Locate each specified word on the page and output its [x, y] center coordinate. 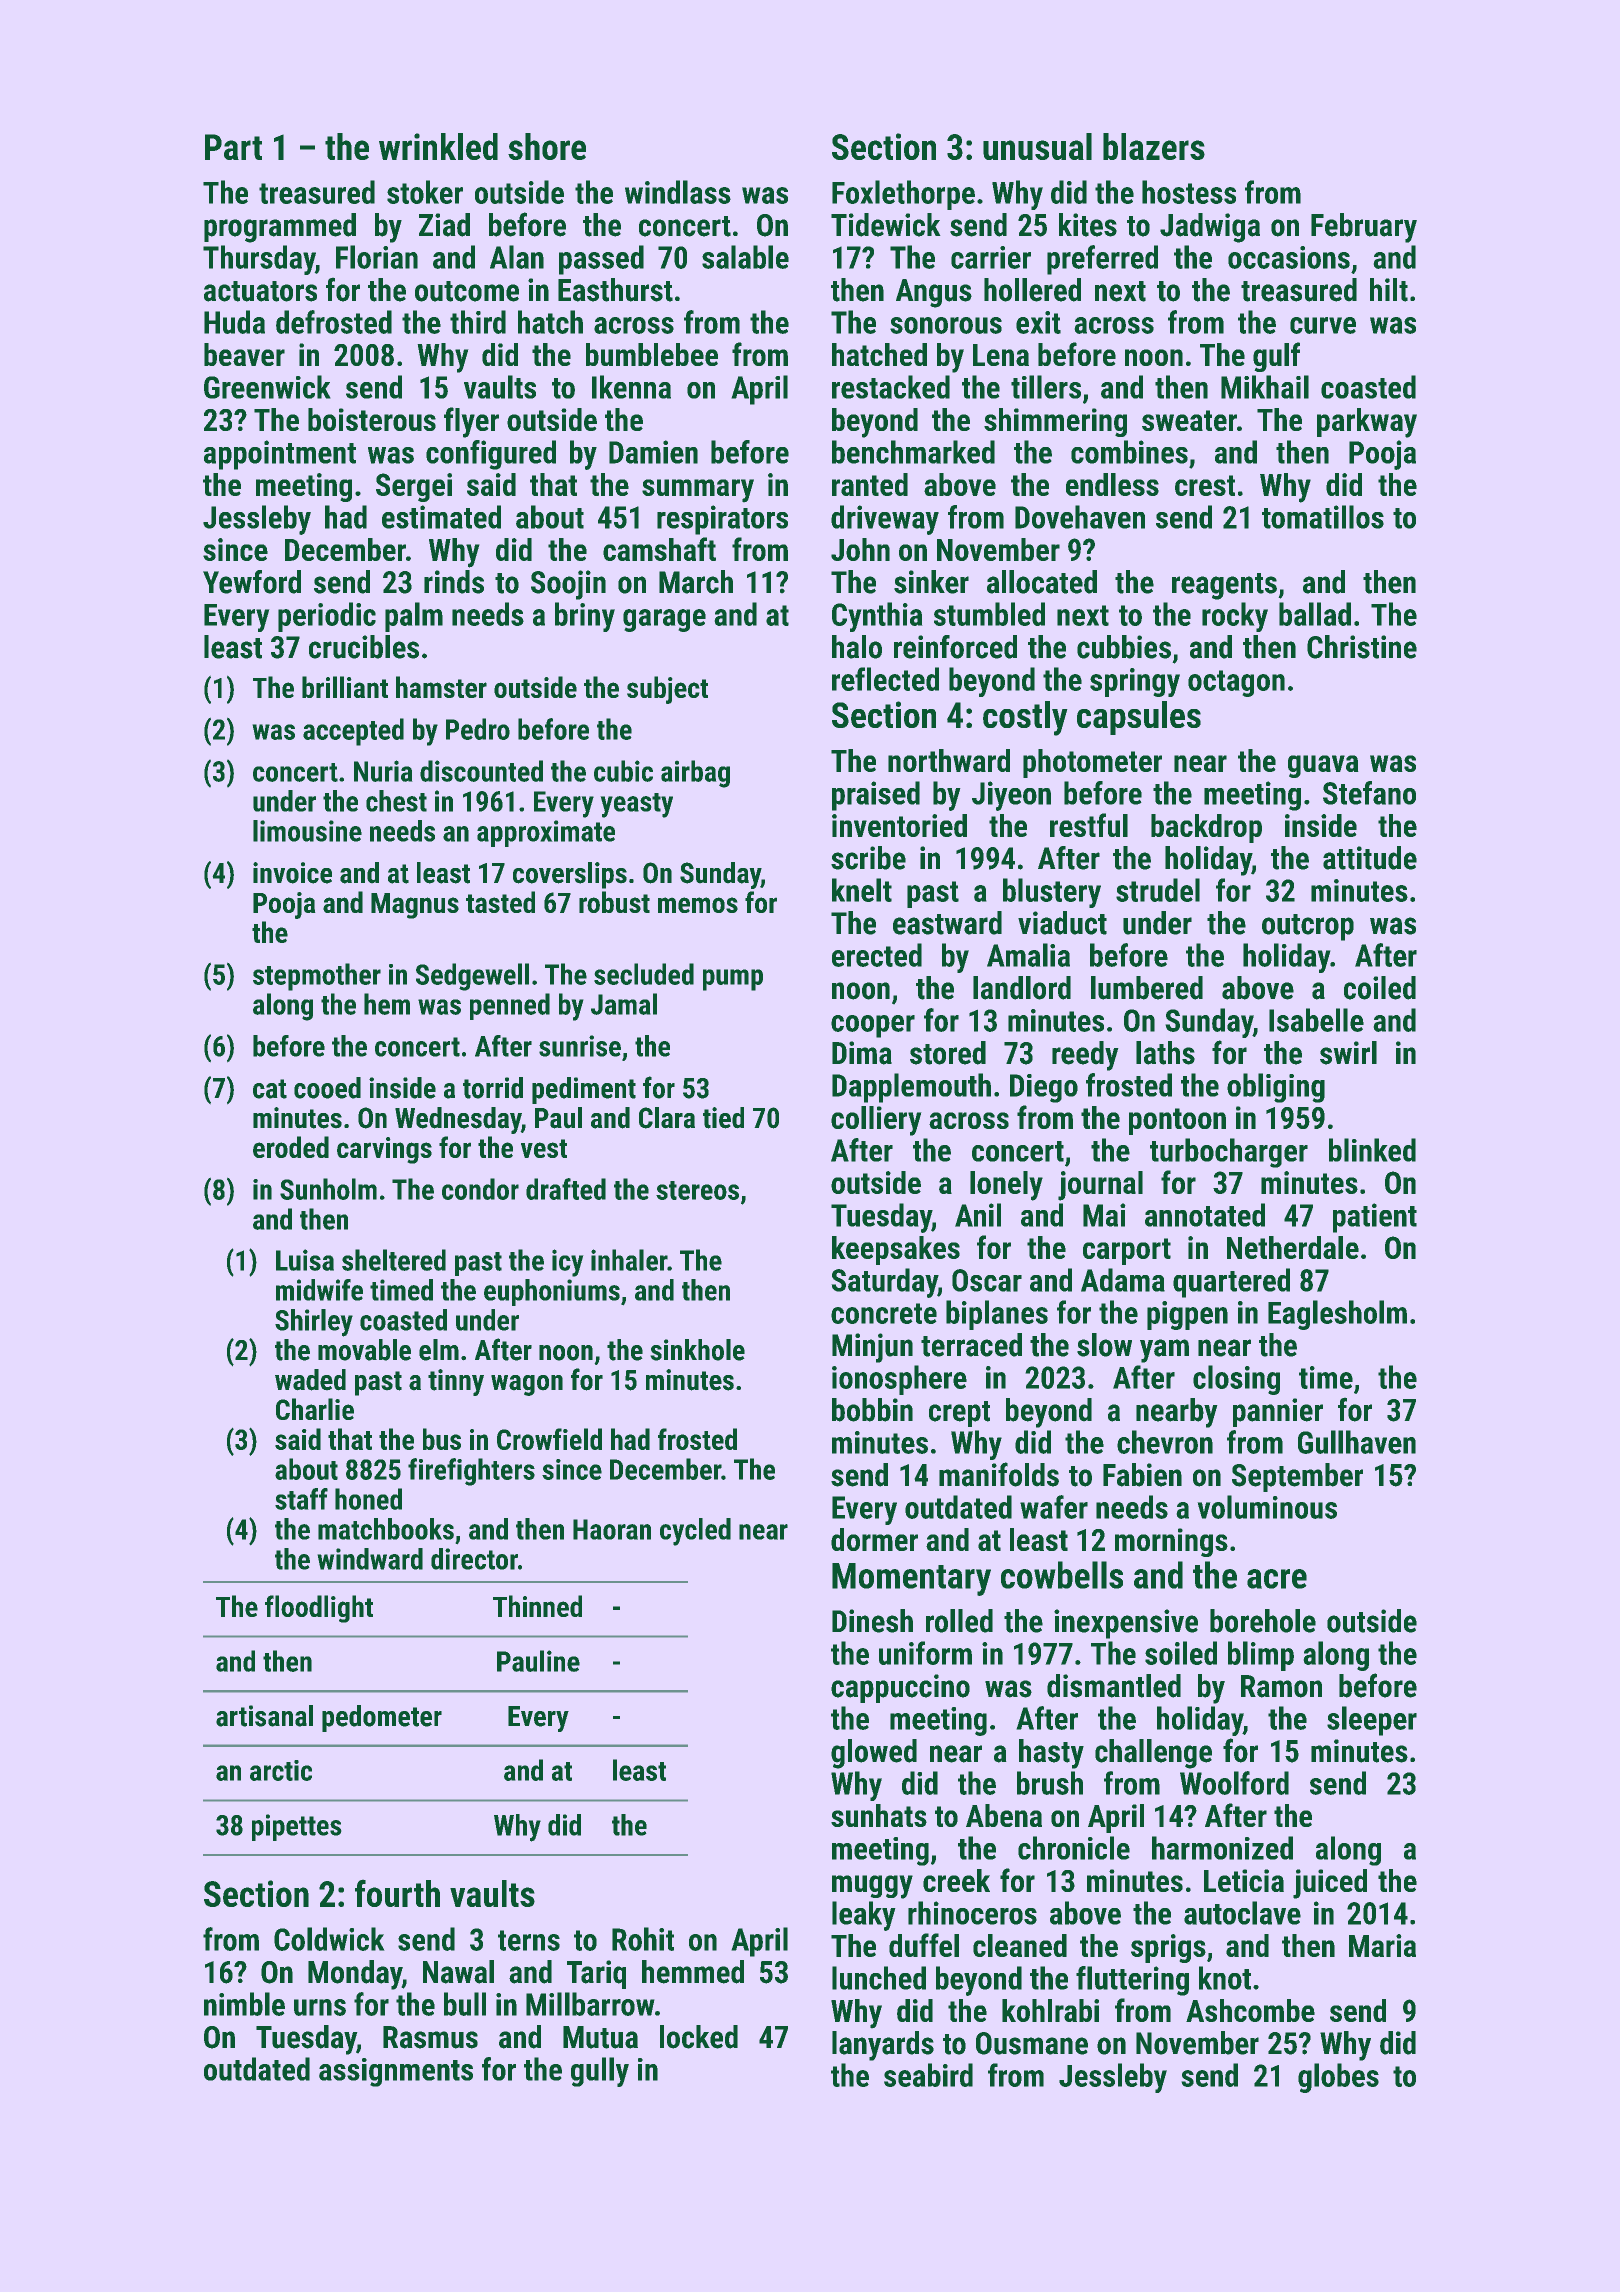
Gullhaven [1357, 1442]
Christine [1362, 647]
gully [600, 2072]
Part [233, 147]
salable [745, 257]
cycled [695, 1532]
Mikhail [1265, 387]
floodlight [319, 1609]
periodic [327, 617]
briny [585, 617]
